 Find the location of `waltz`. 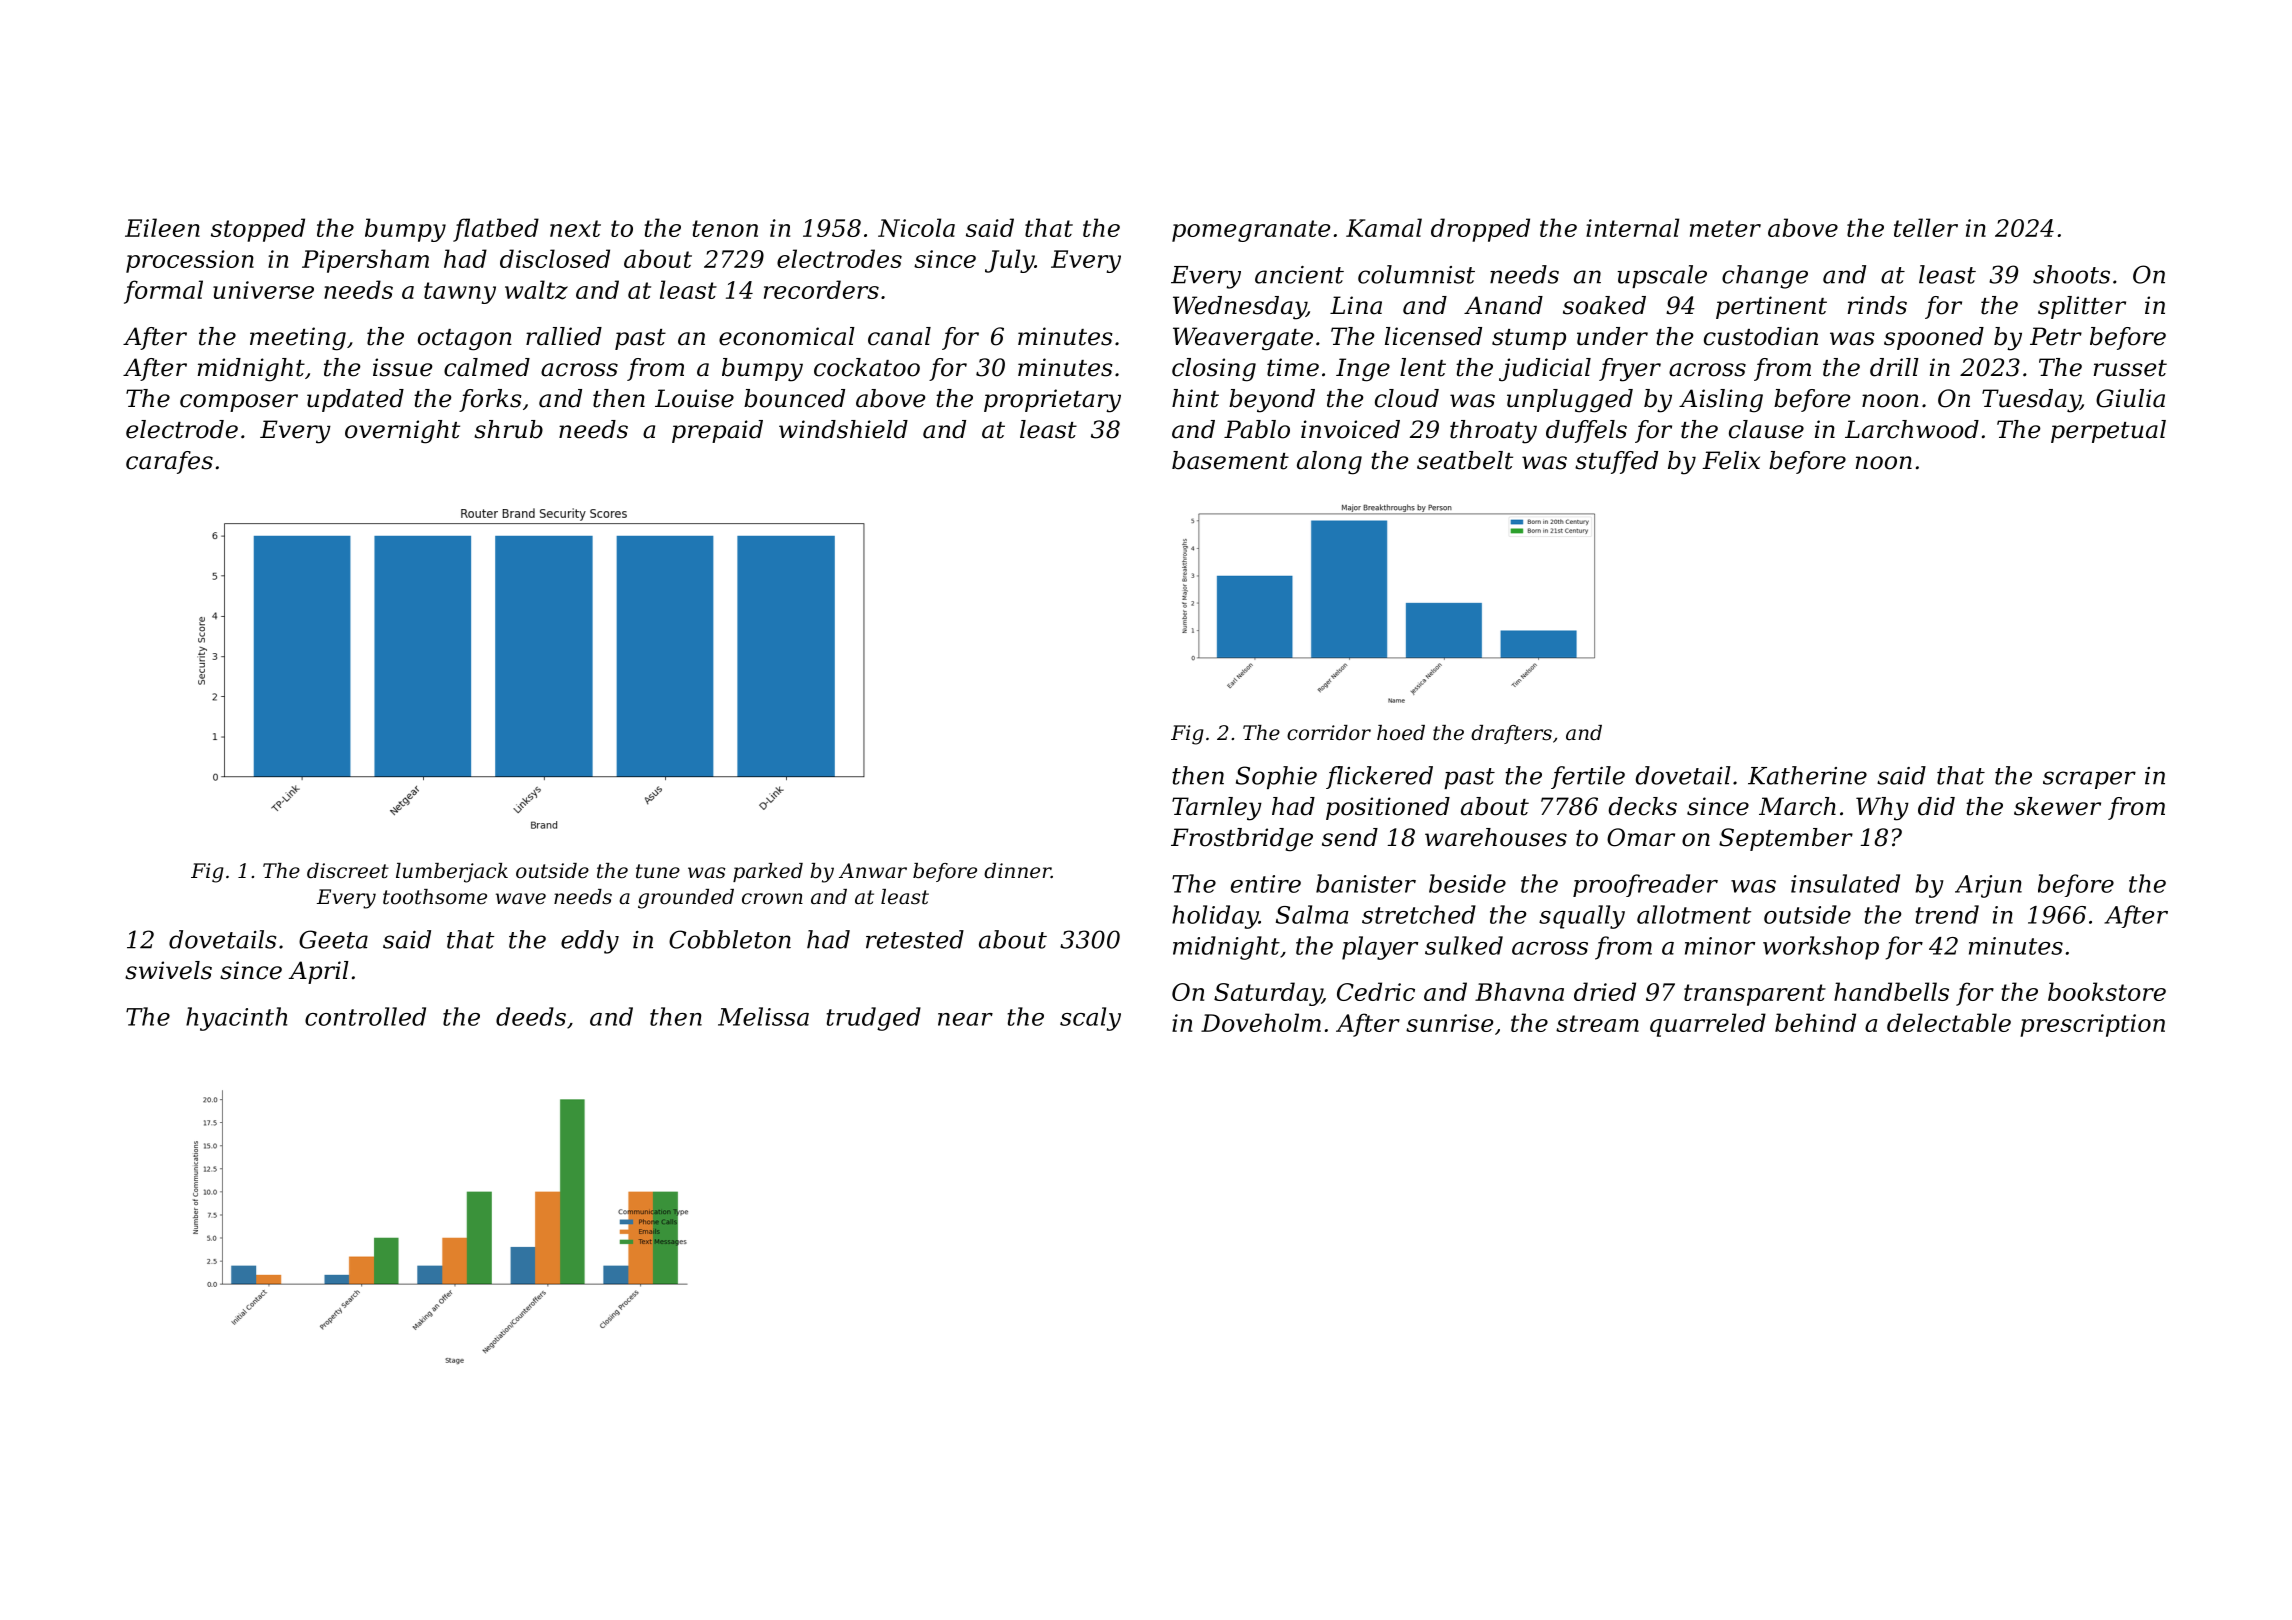

waltz is located at coordinates (536, 290).
